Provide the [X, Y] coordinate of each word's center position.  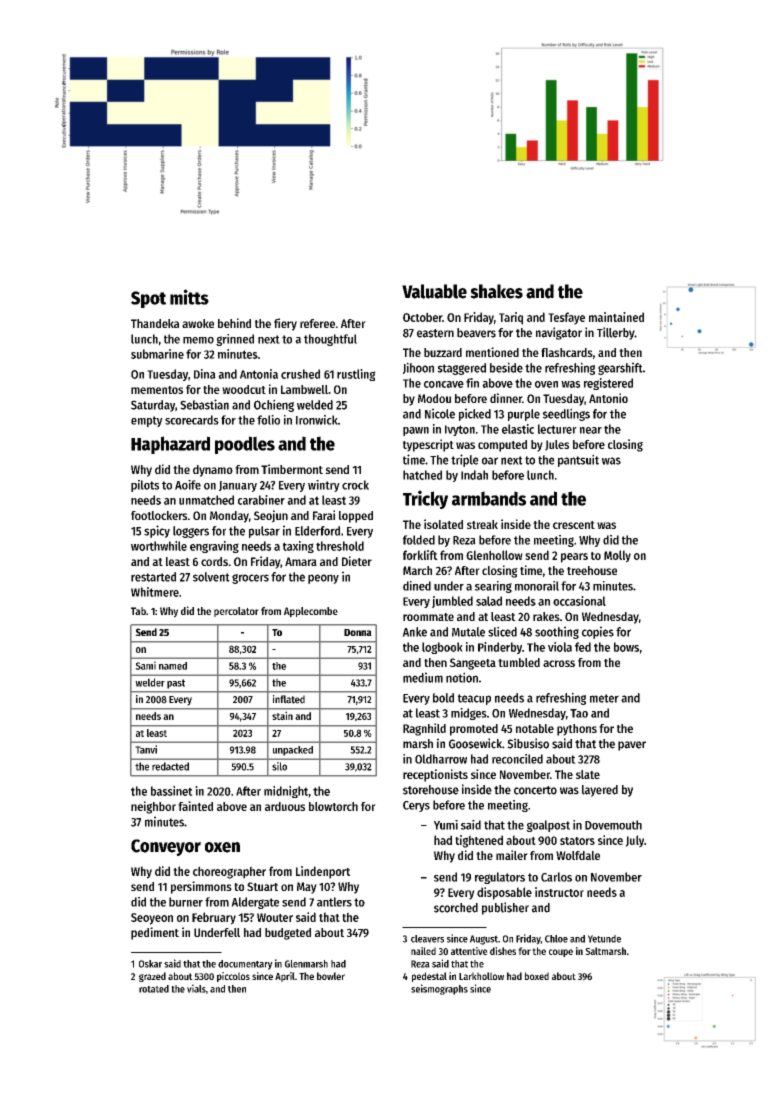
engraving [214, 547]
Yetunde [604, 939]
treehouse [592, 570]
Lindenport [323, 872]
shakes [496, 291]
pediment [155, 933]
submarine [157, 354]
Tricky [425, 499]
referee [317, 323]
